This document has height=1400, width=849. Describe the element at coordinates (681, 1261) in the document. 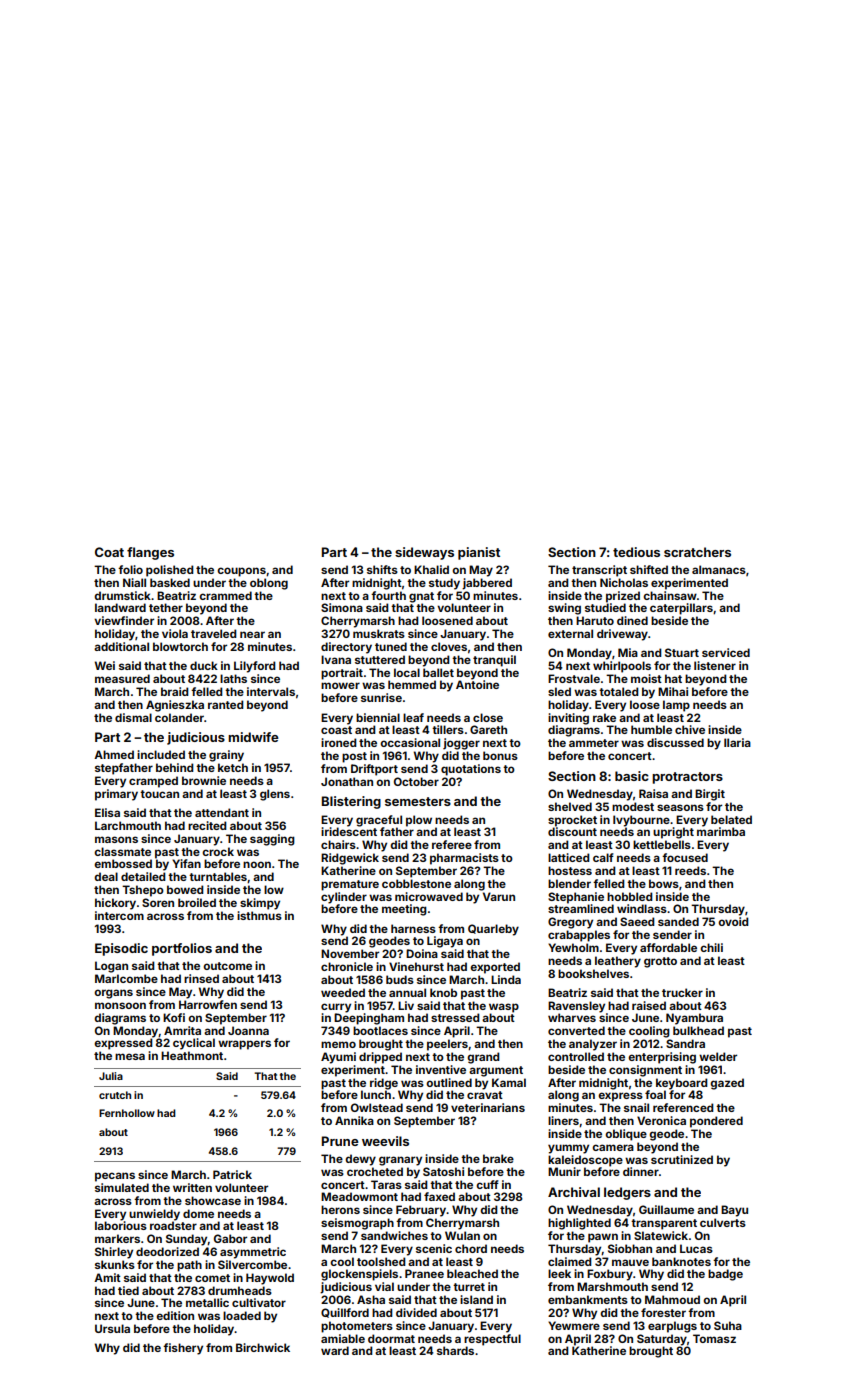

I see `banknotes` at that location.
